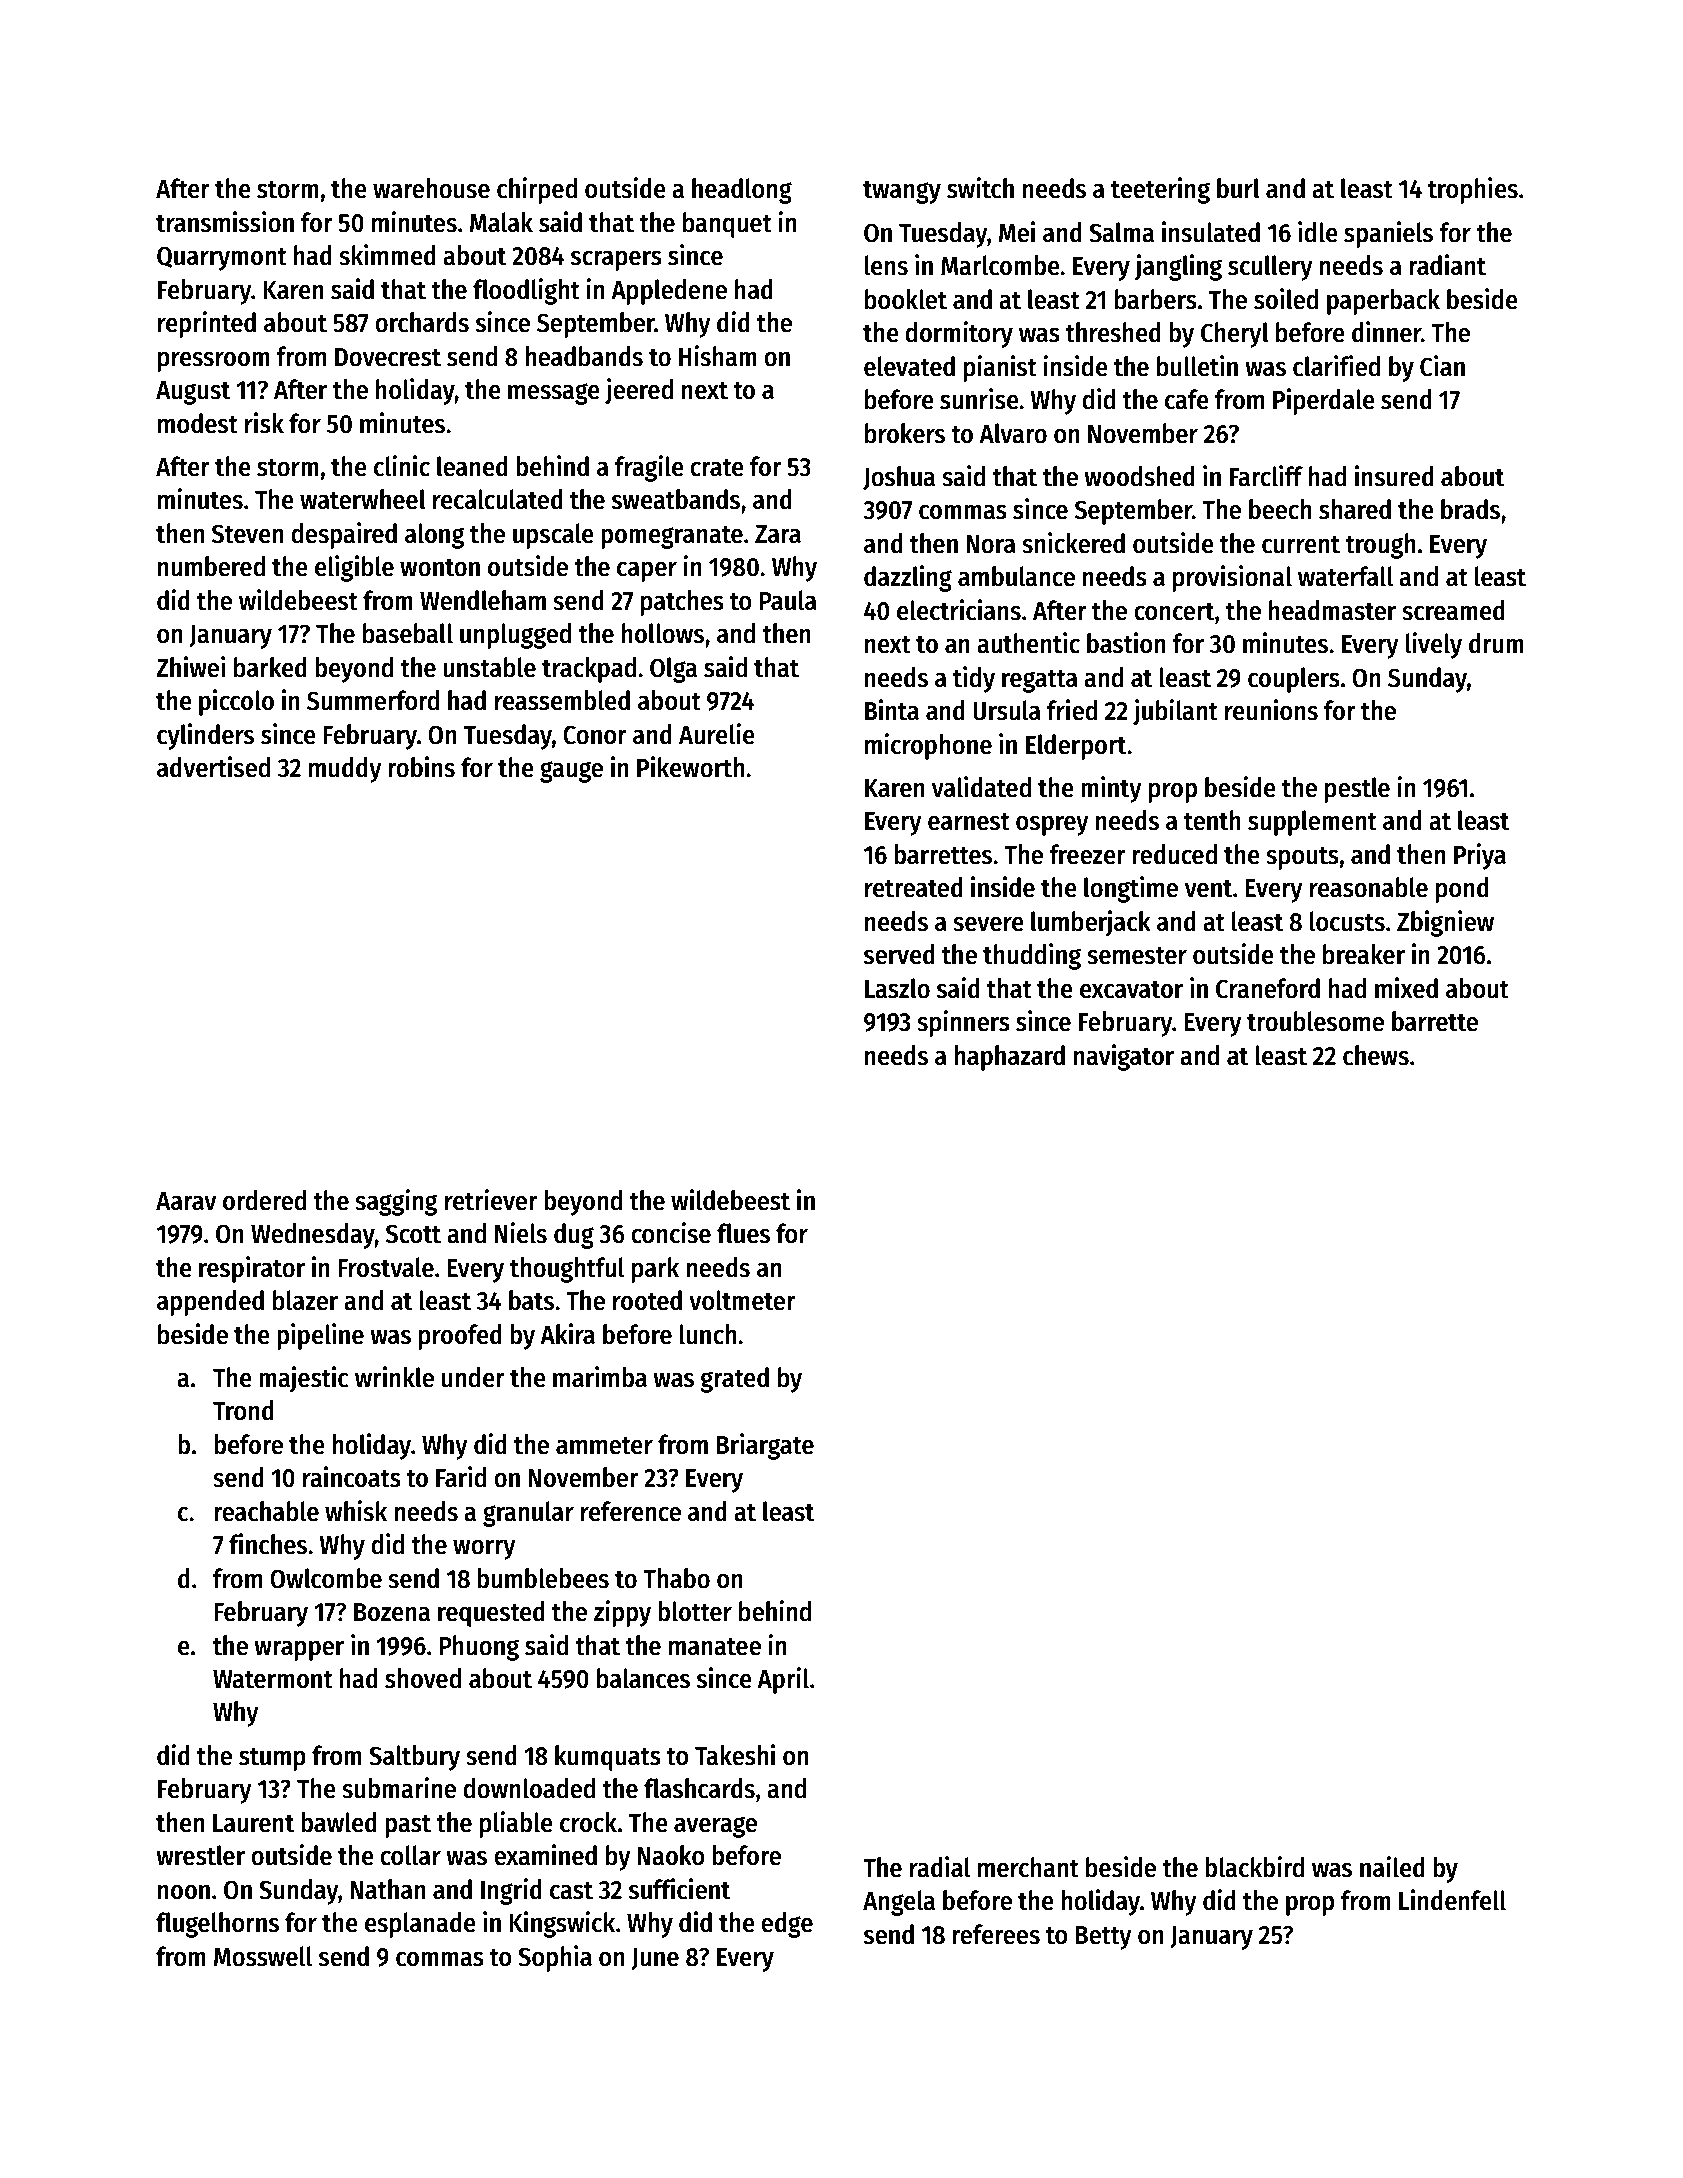 The height and width of the screenshot is (2178, 1683). I want to click on navigator, so click(1124, 1057).
